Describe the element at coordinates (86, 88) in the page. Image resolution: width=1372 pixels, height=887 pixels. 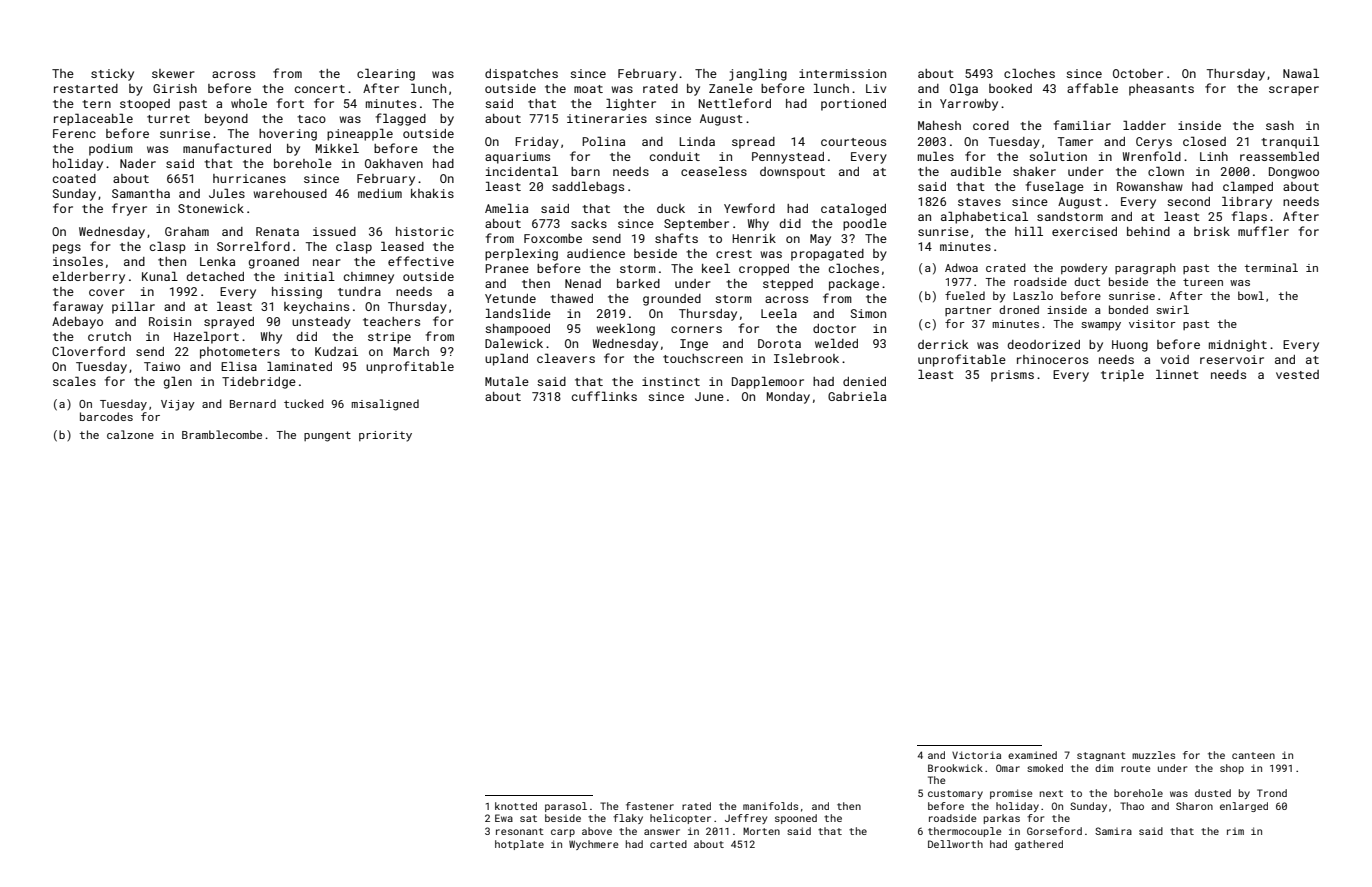
I see `restarted` at that location.
